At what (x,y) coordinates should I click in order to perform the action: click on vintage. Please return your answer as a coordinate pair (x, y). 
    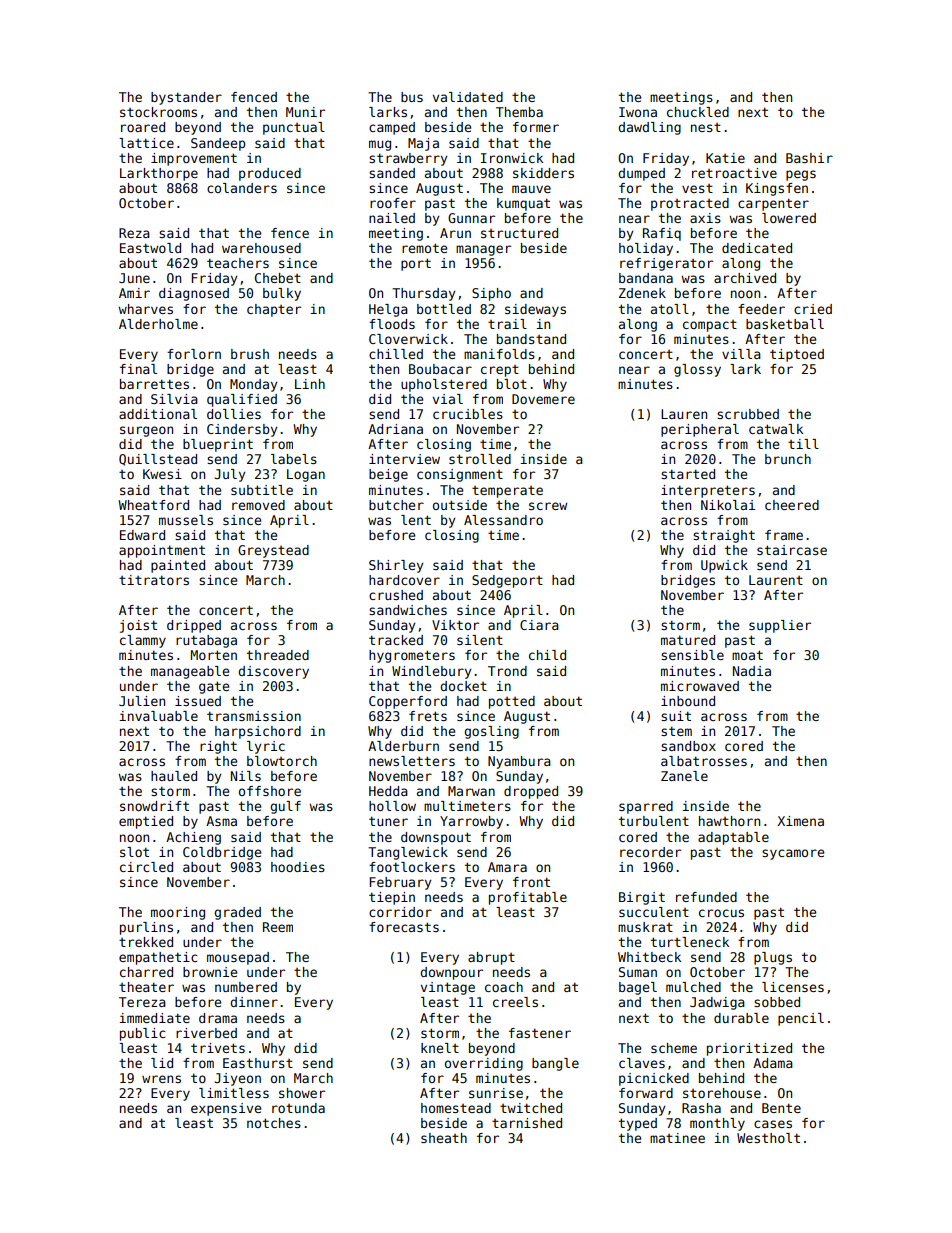
    Looking at the image, I should click on (448, 988).
